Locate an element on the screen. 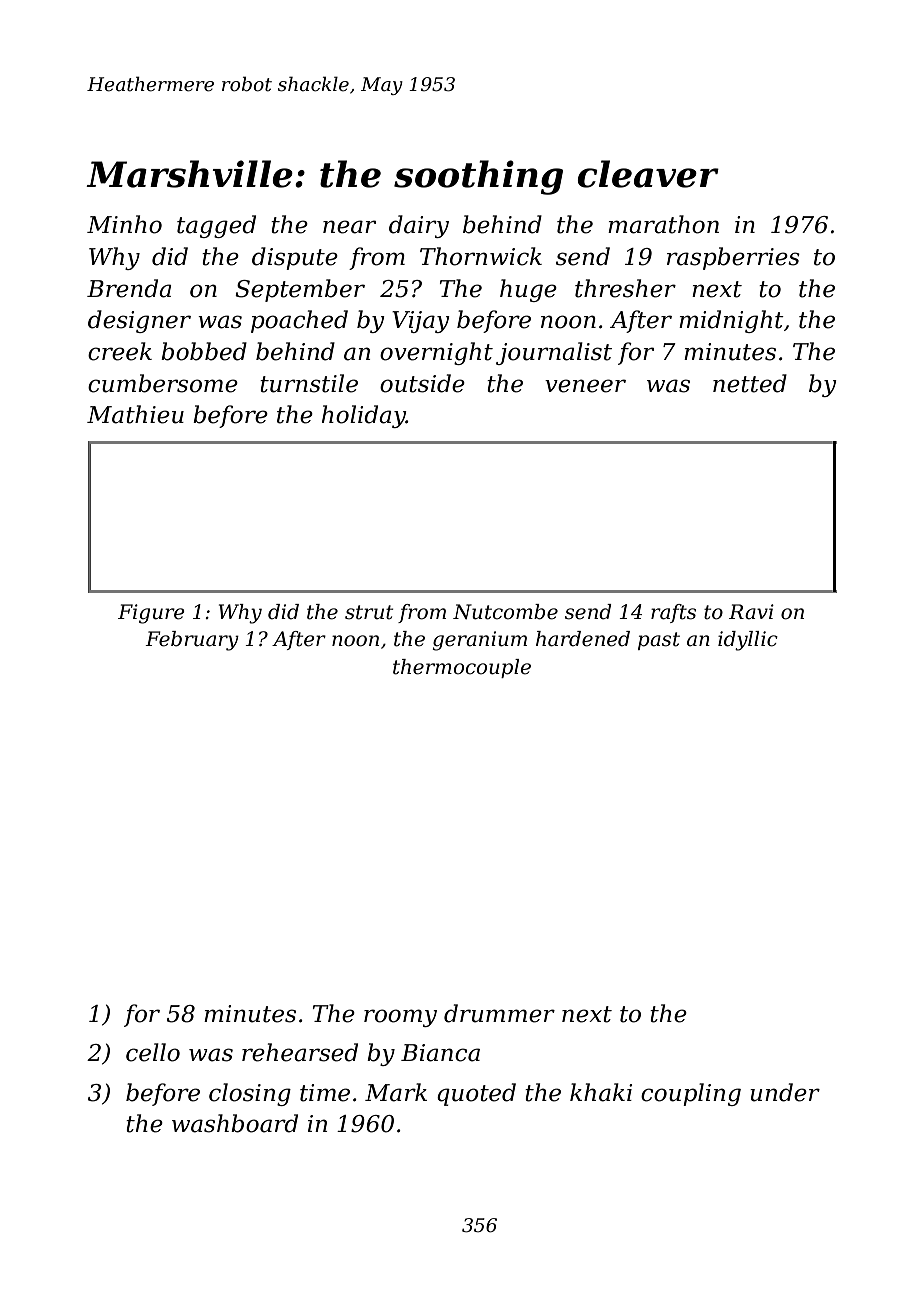  roomy is located at coordinates (400, 1018).
